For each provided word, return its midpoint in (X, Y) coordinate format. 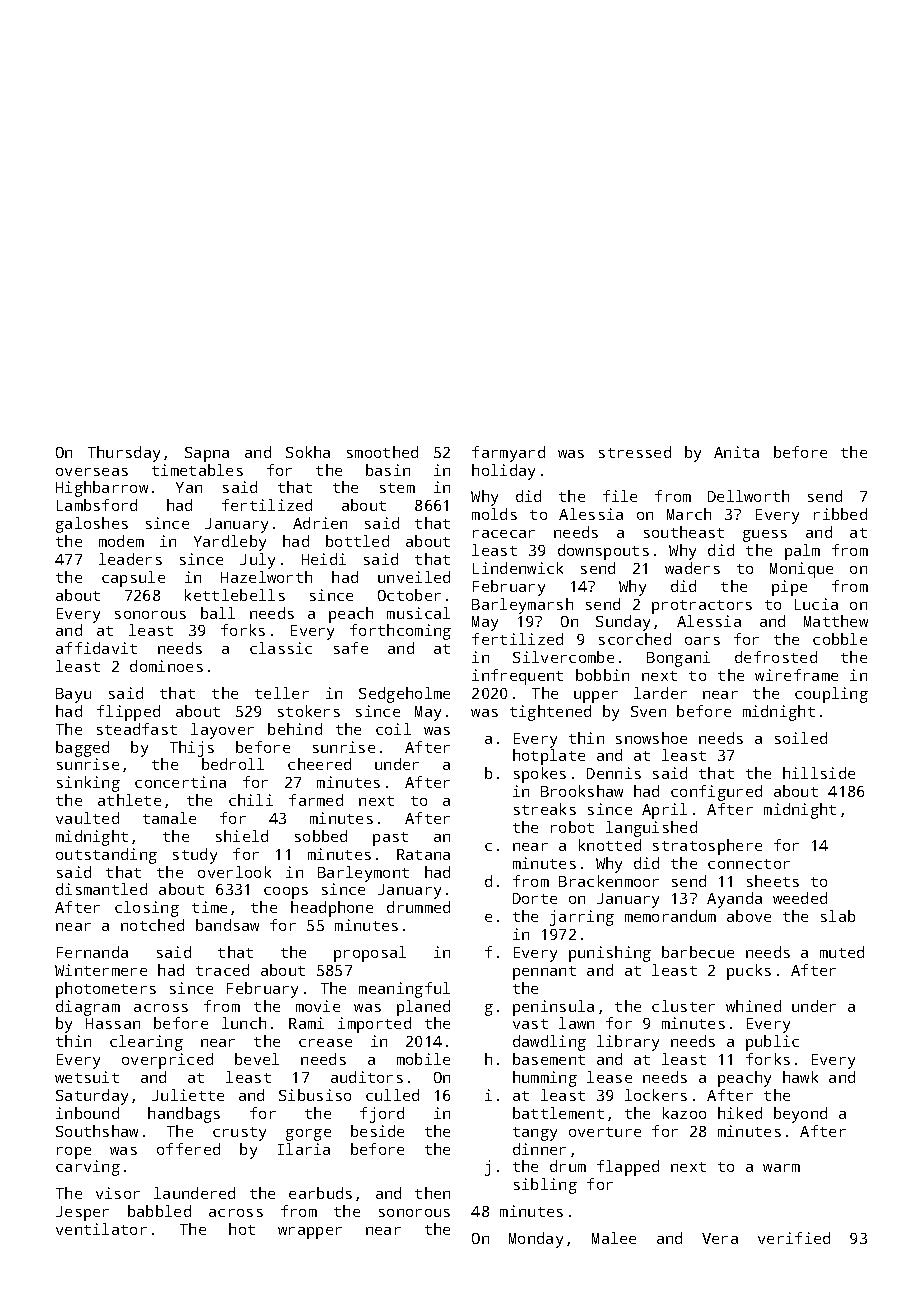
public (772, 1043)
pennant (544, 973)
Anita (736, 452)
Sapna (207, 454)
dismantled (101, 889)
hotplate (549, 757)
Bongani (678, 659)
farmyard (508, 454)
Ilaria (304, 1149)
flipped (128, 713)
